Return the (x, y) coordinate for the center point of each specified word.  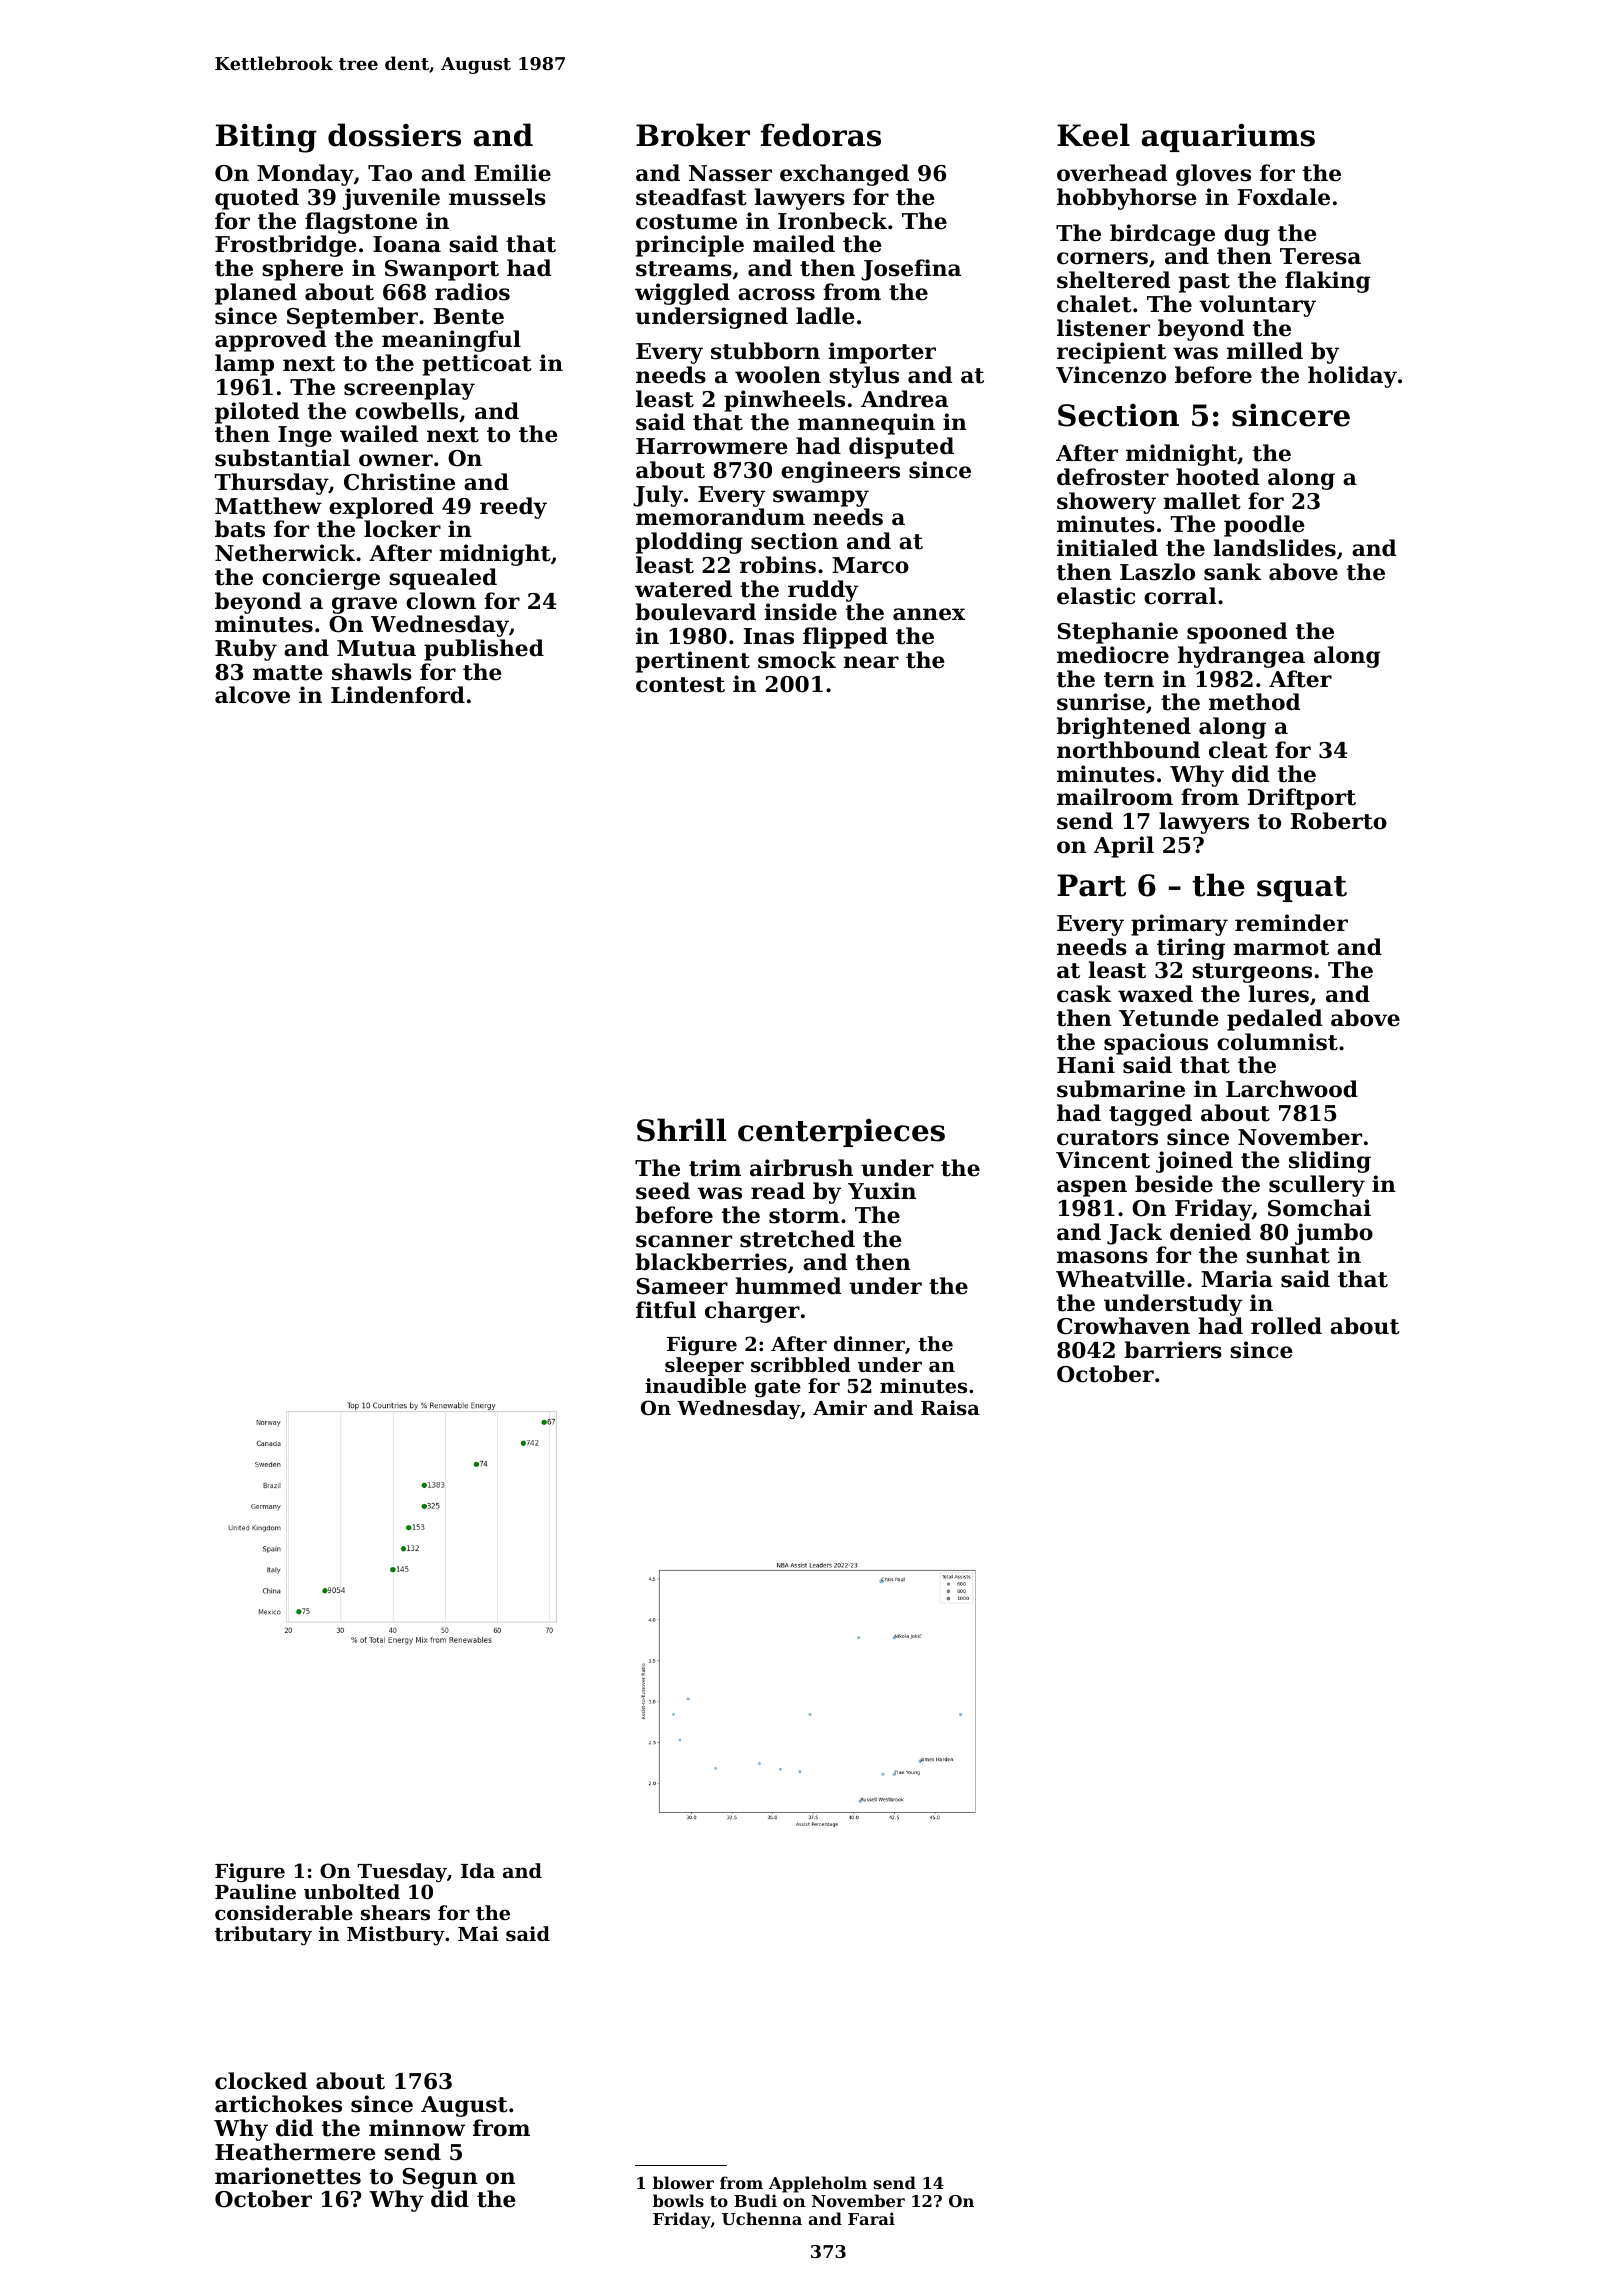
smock (797, 660)
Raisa (950, 1408)
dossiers (394, 135)
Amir (840, 1407)
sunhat (1288, 1255)
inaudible (695, 1385)
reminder (1291, 923)
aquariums (1228, 137)
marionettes (288, 2176)
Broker (693, 135)
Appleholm (818, 2184)
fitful (666, 1310)
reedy (513, 508)
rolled (1286, 1326)
